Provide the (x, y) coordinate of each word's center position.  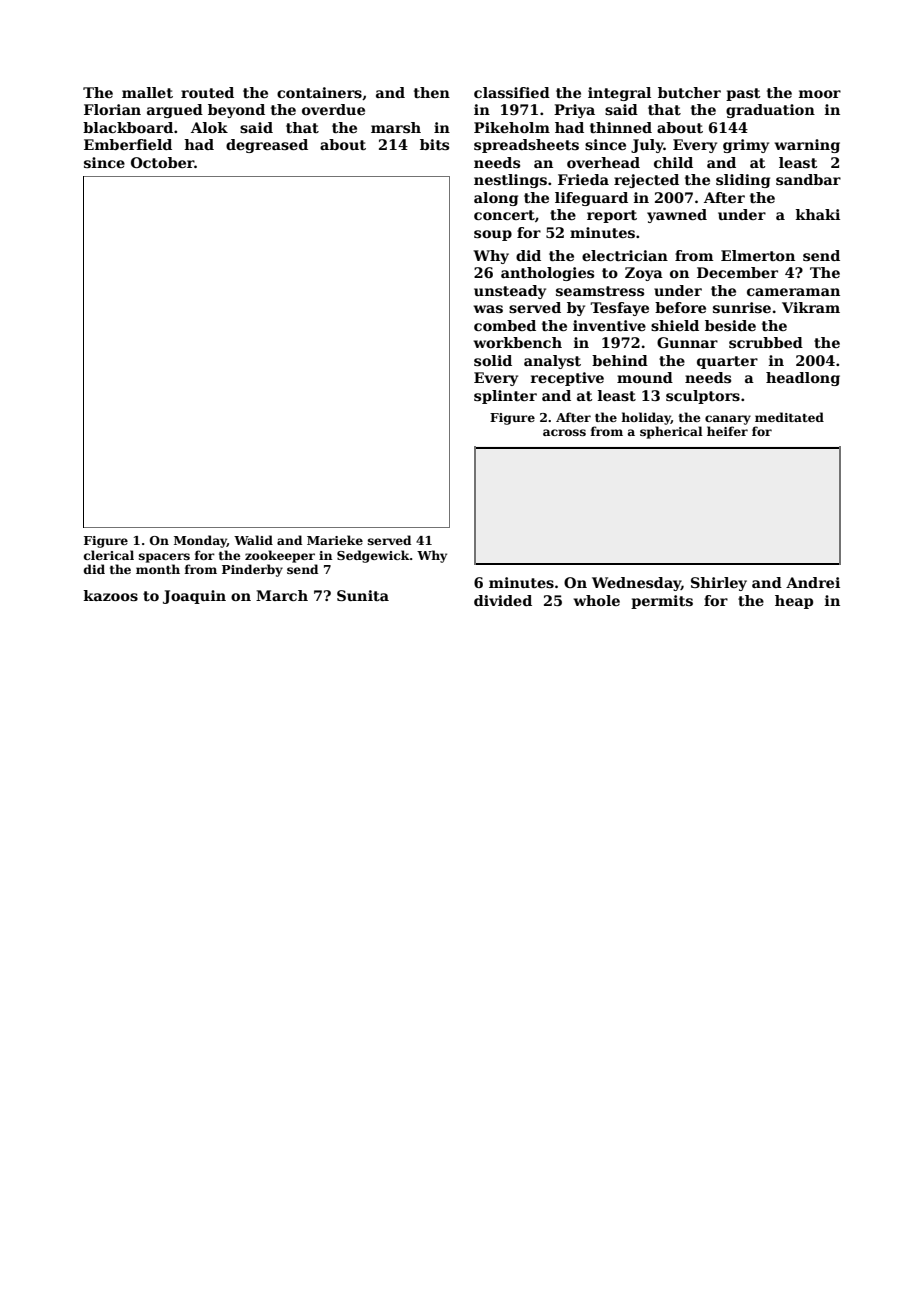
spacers (164, 558)
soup (493, 235)
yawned (677, 216)
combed (505, 325)
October (162, 162)
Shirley (719, 584)
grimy (746, 146)
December (737, 272)
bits (434, 144)
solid (493, 360)
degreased (267, 146)
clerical (109, 555)
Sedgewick (373, 556)
